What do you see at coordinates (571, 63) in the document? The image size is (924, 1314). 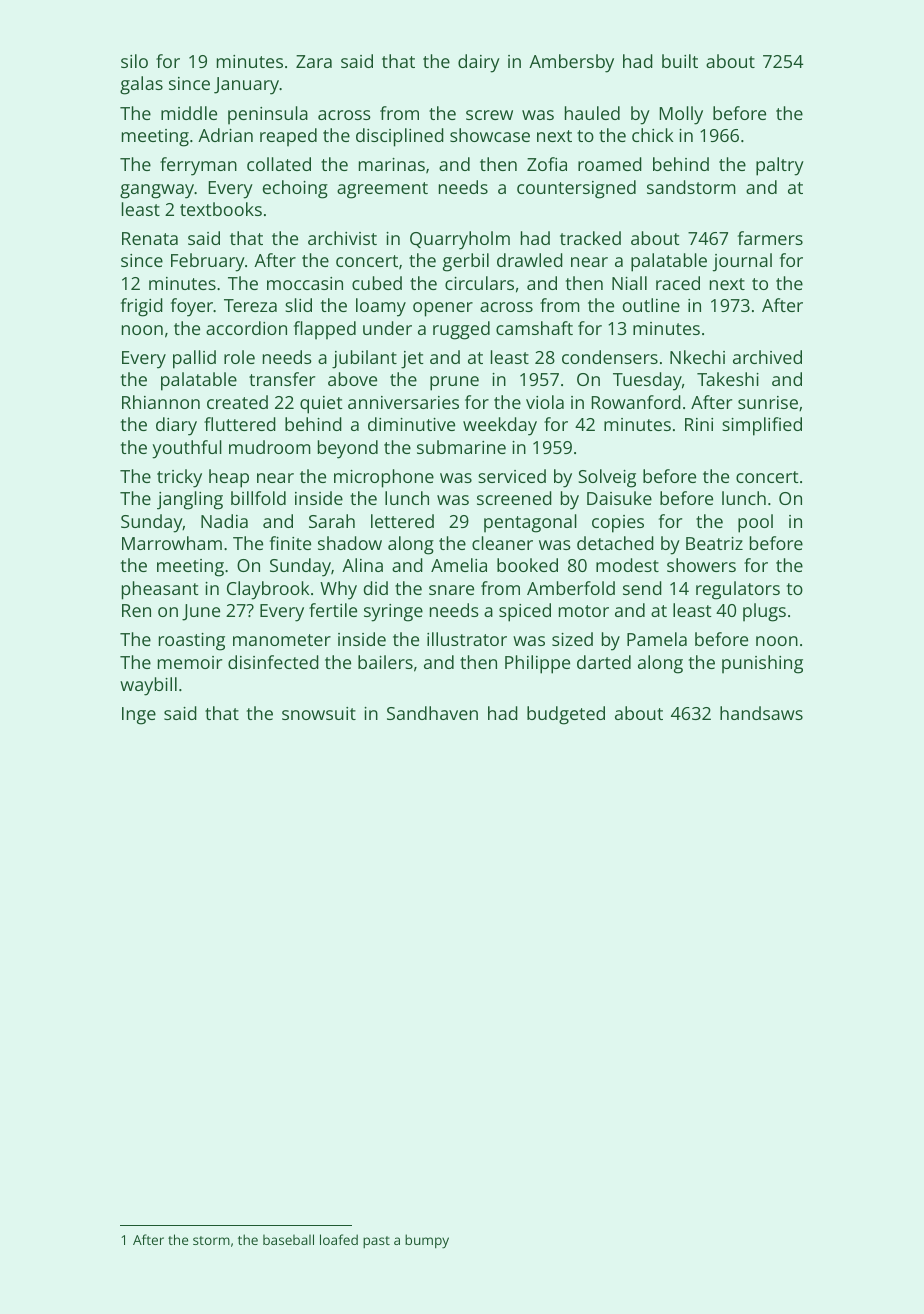 I see `Ambersby` at bounding box center [571, 63].
